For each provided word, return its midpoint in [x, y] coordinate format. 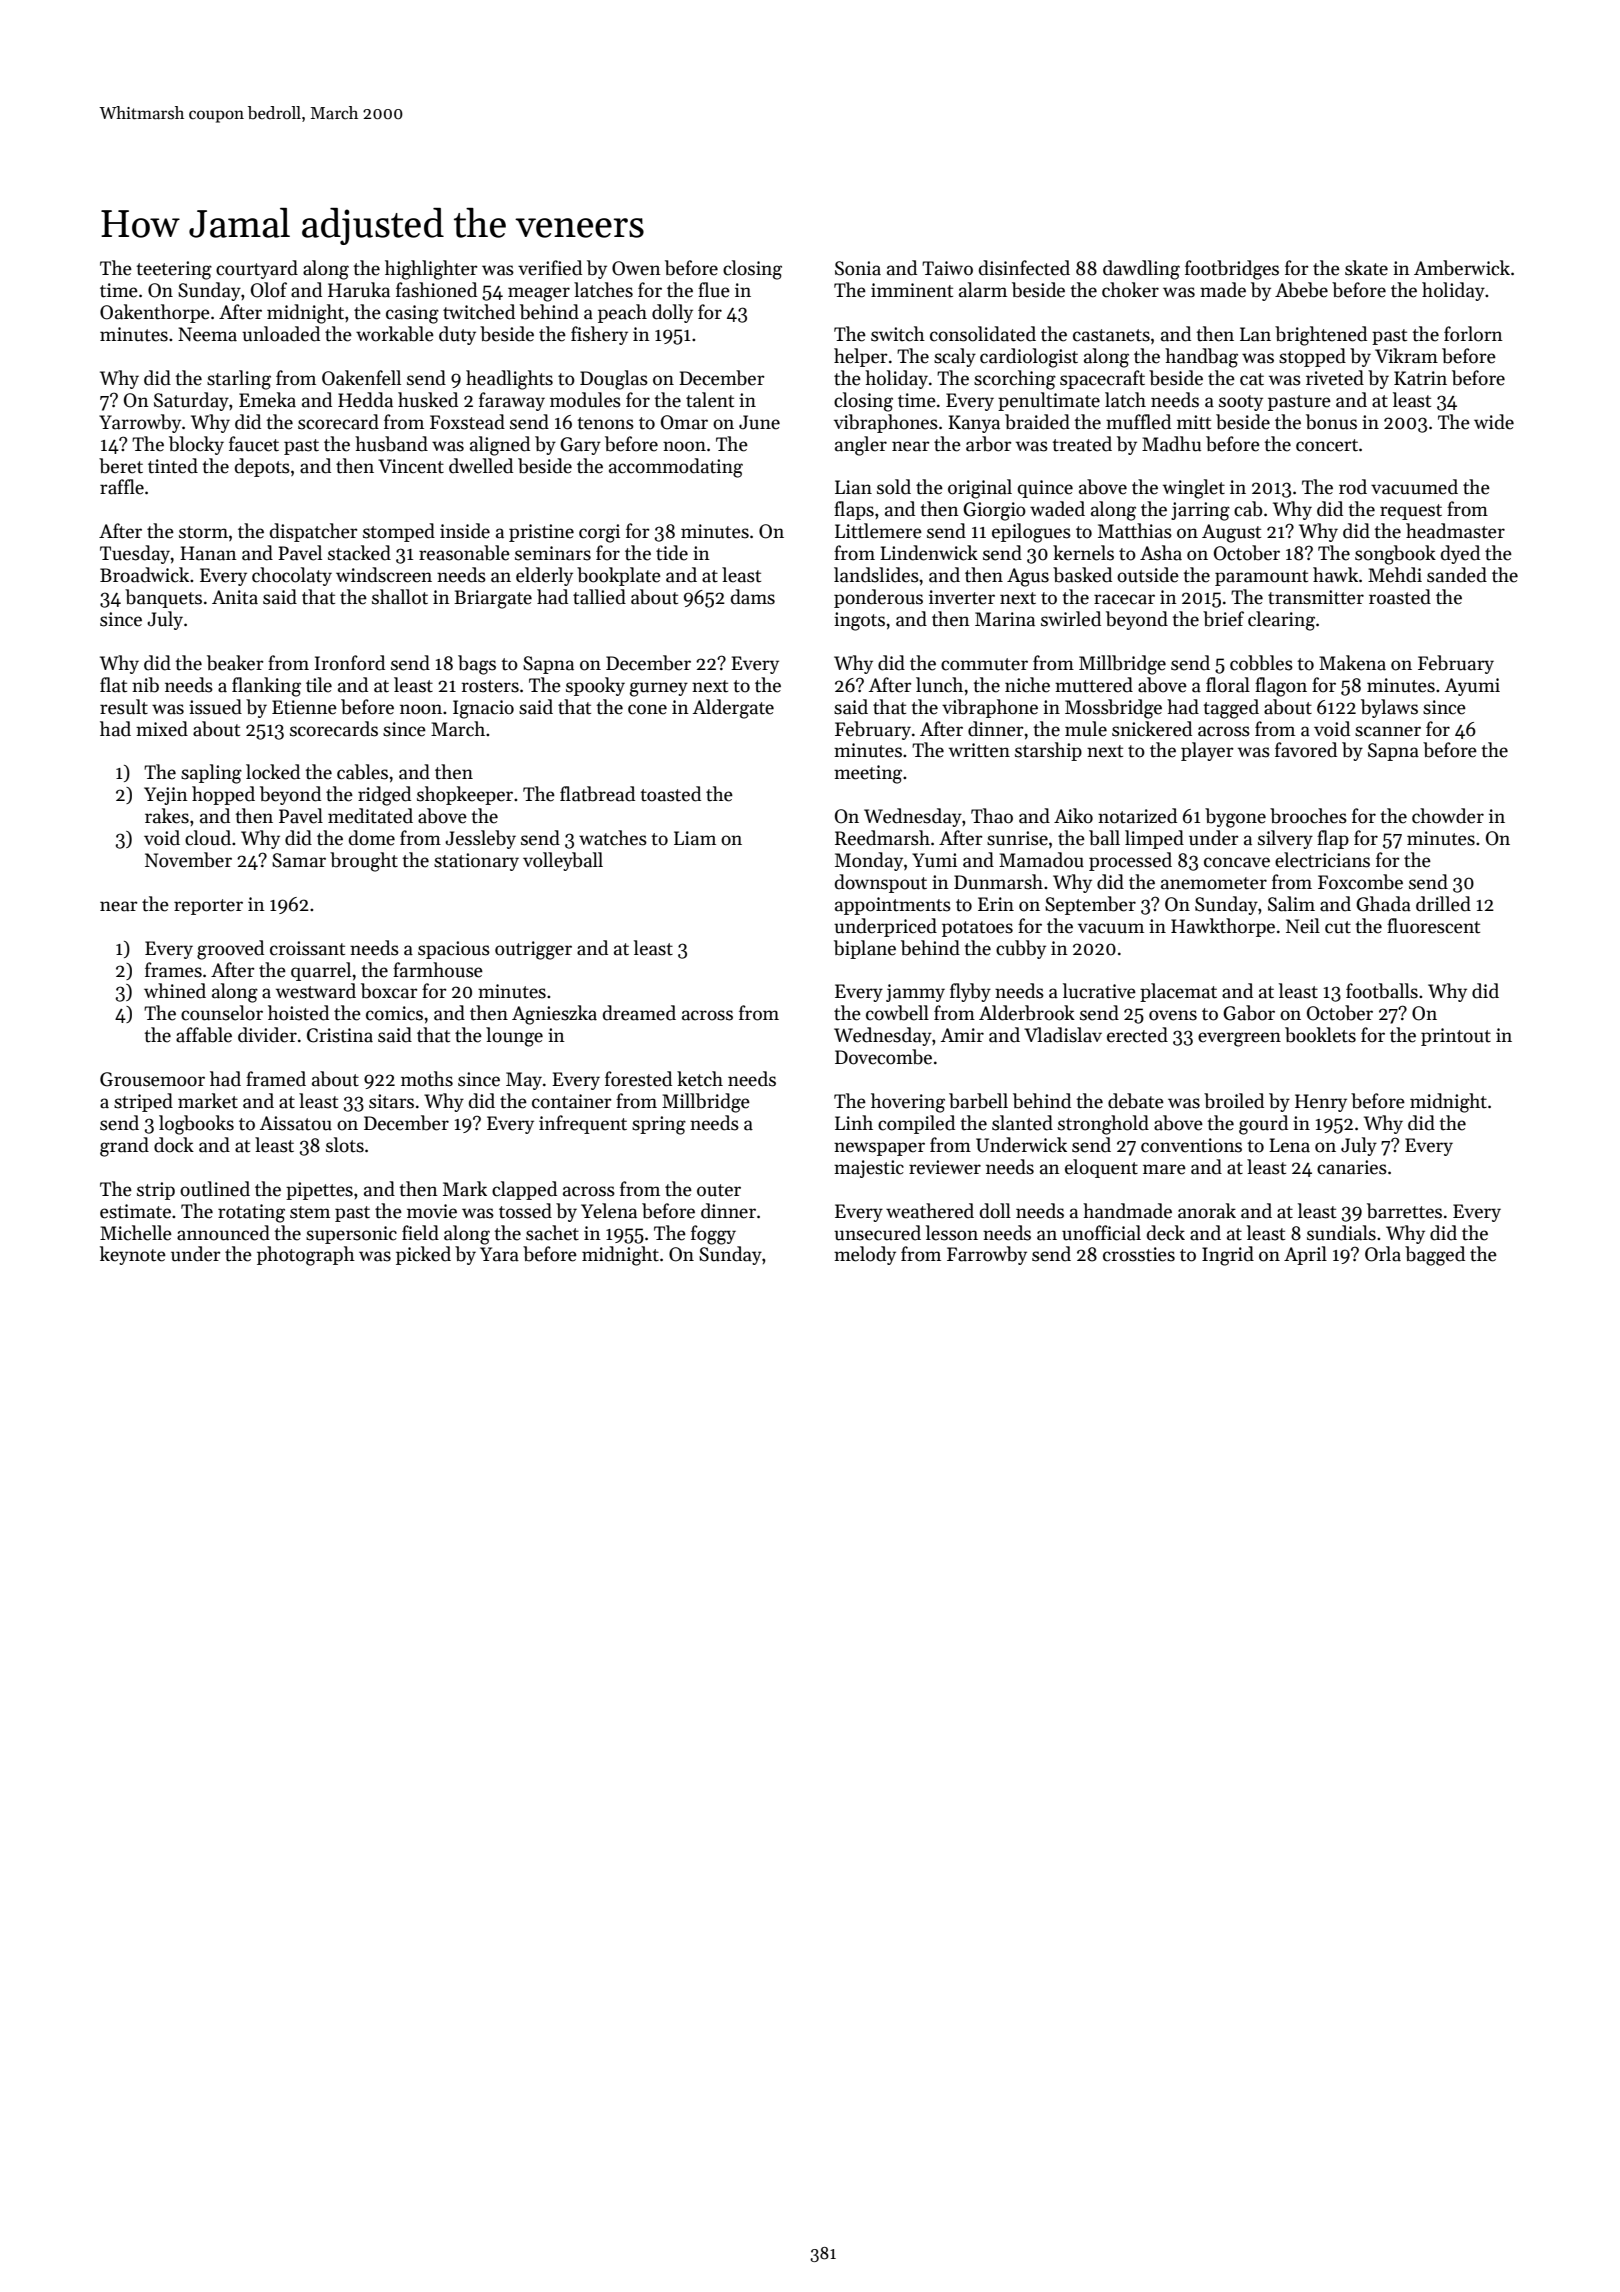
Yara [499, 1254]
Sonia [858, 268]
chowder [1448, 816]
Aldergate [733, 709]
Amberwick [1462, 268]
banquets [163, 598]
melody [865, 1255]
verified [550, 268]
